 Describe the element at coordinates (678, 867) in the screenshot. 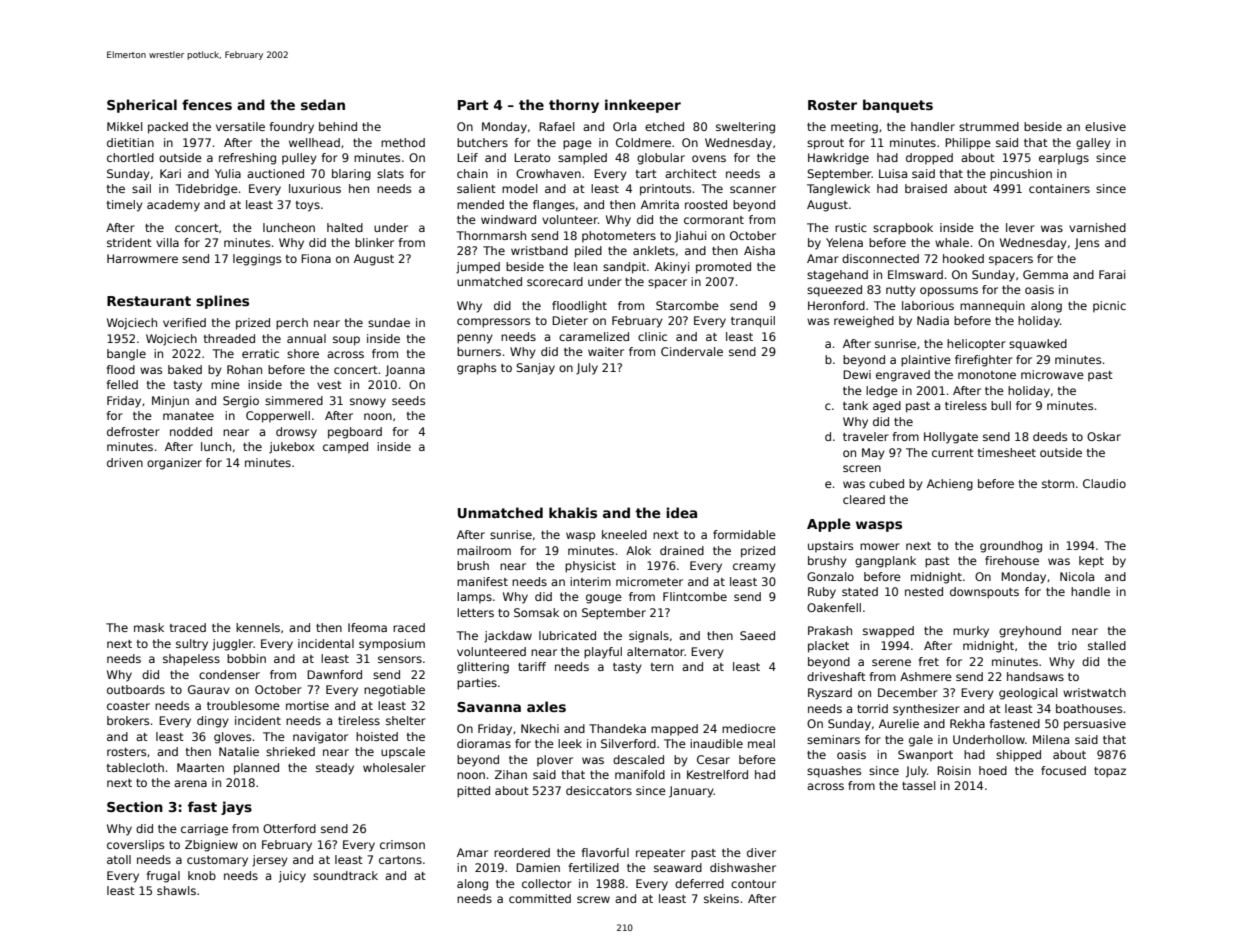

I see `seaward` at that location.
